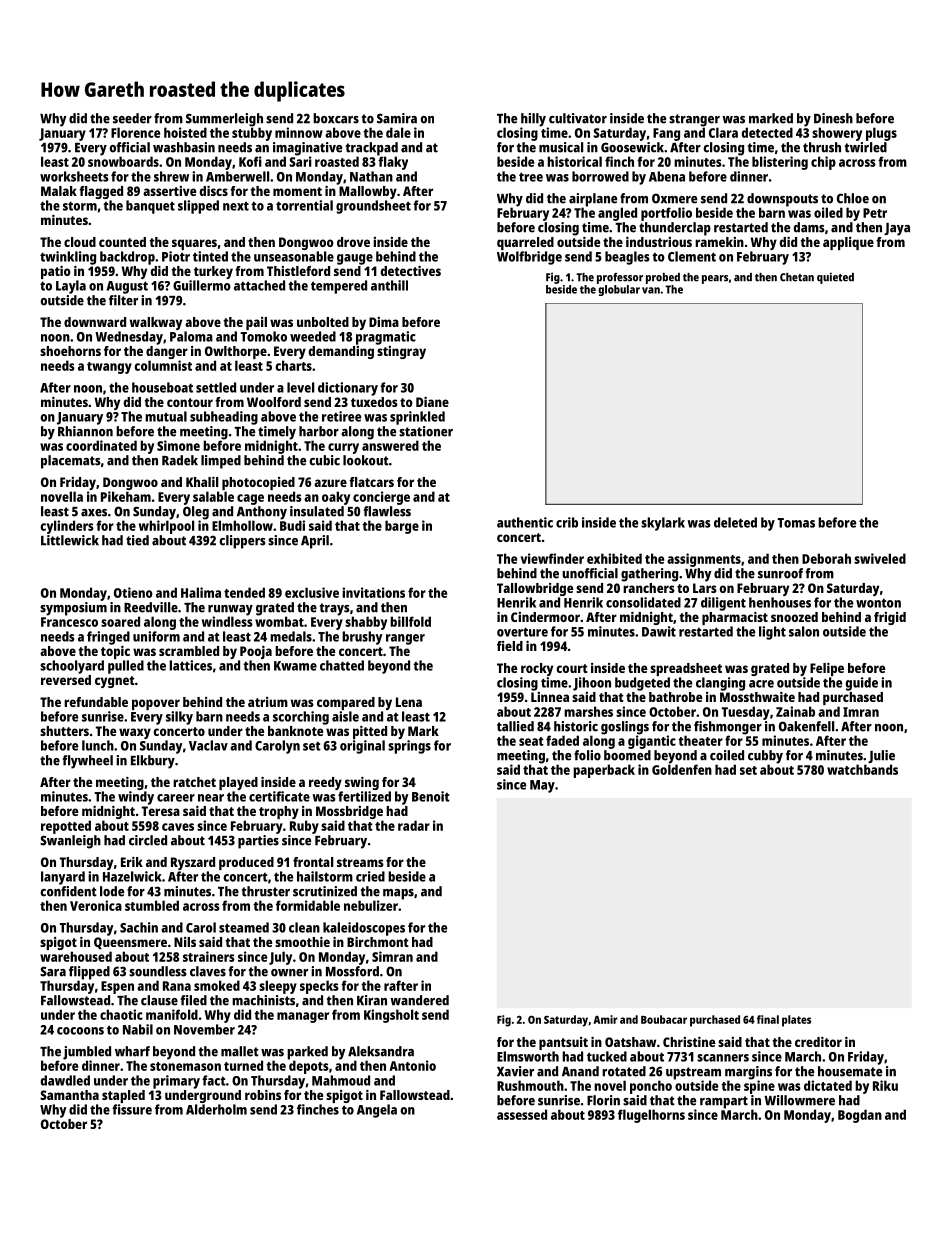  What do you see at coordinates (224, 120) in the screenshot?
I see `Summerleigh` at bounding box center [224, 120].
